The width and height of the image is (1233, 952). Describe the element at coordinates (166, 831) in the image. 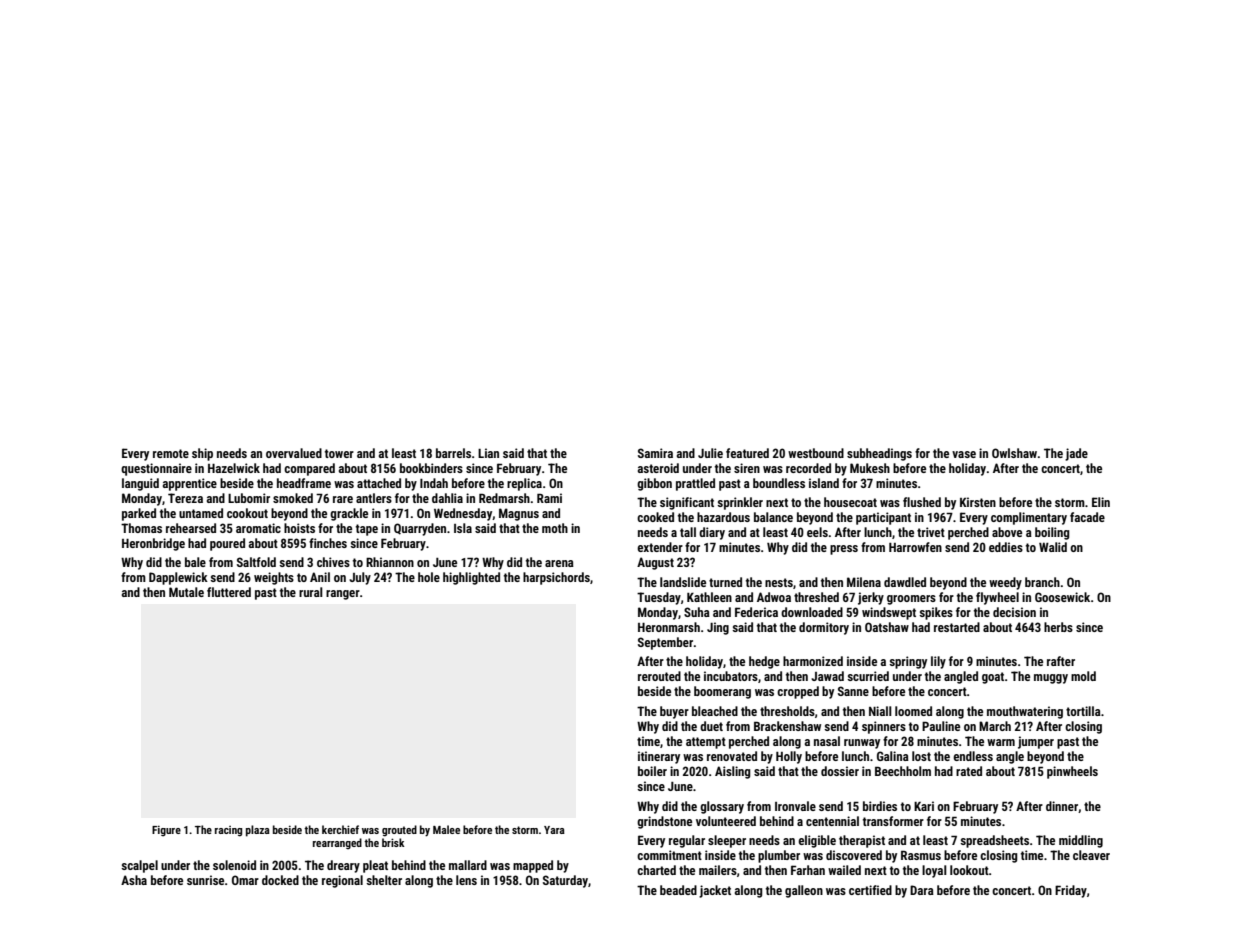

I see `Figure` at that location.
